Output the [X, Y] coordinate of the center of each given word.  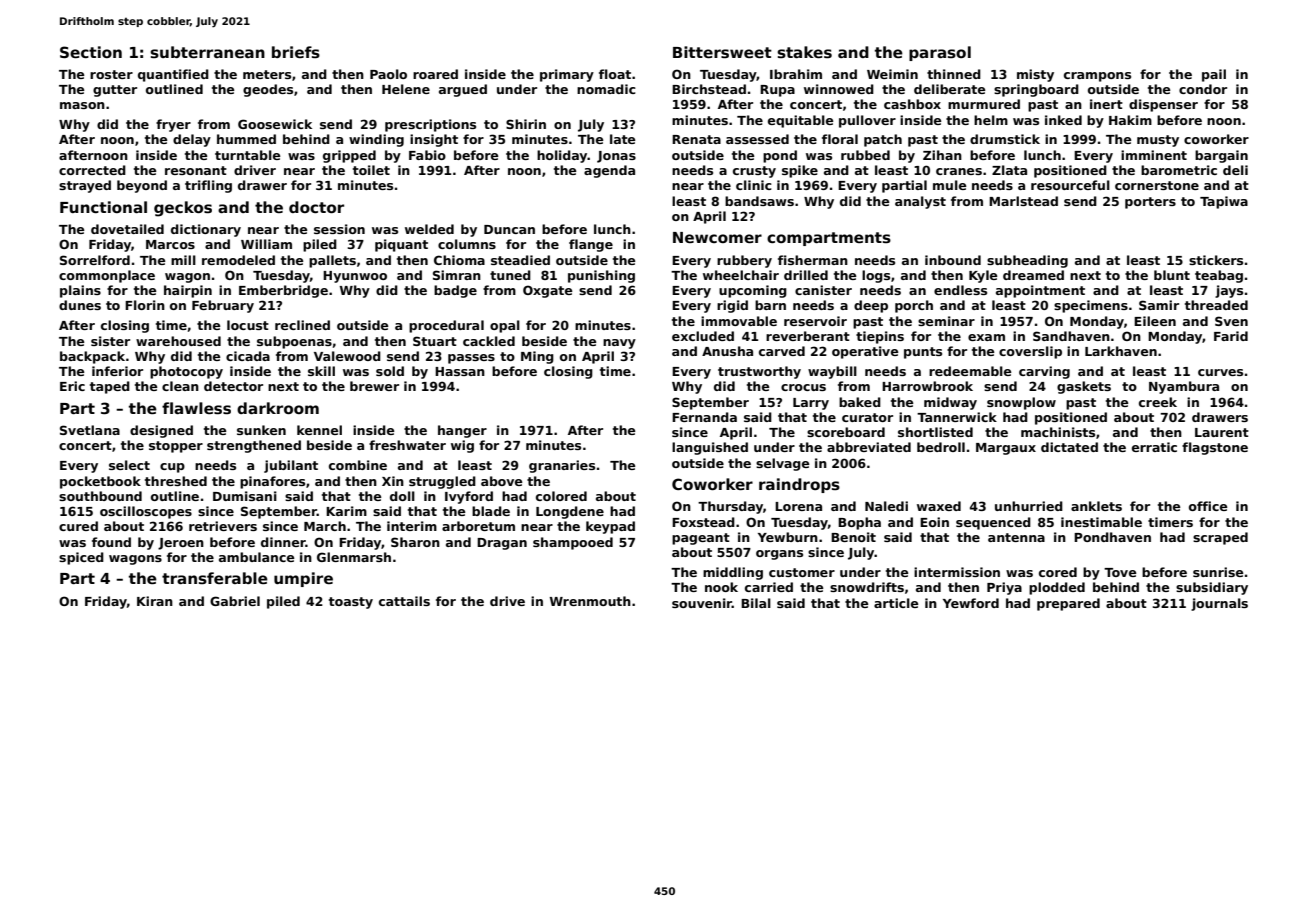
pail [1214, 75]
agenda [609, 171]
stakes [804, 52]
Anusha [727, 351]
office [1208, 506]
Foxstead [703, 522]
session [339, 229]
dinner [283, 542]
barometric [1179, 170]
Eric [72, 386]
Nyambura [1184, 387]
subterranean [207, 52]
